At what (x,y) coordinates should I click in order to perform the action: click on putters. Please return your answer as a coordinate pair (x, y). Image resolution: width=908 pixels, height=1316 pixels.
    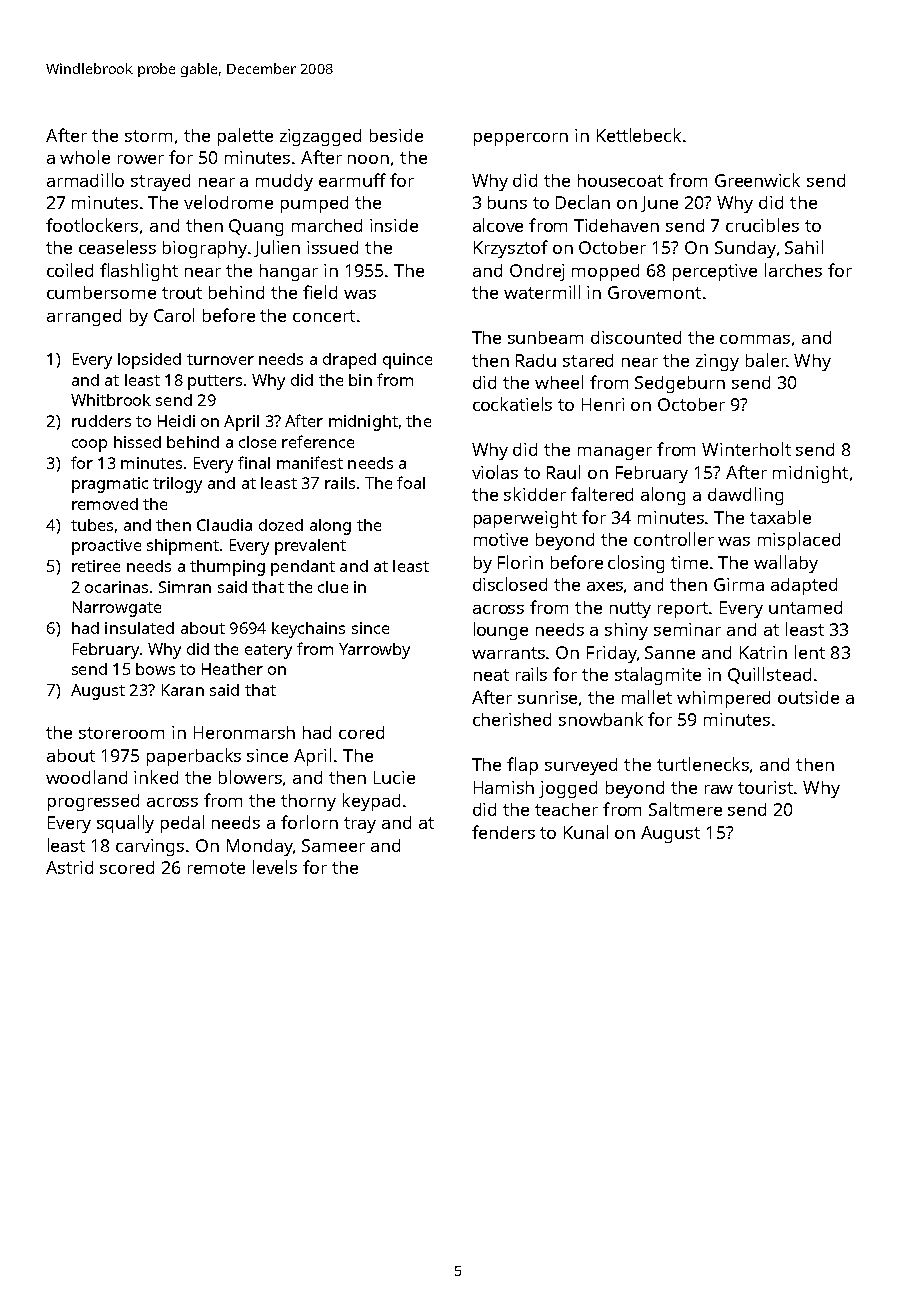
    Looking at the image, I should click on (215, 382).
